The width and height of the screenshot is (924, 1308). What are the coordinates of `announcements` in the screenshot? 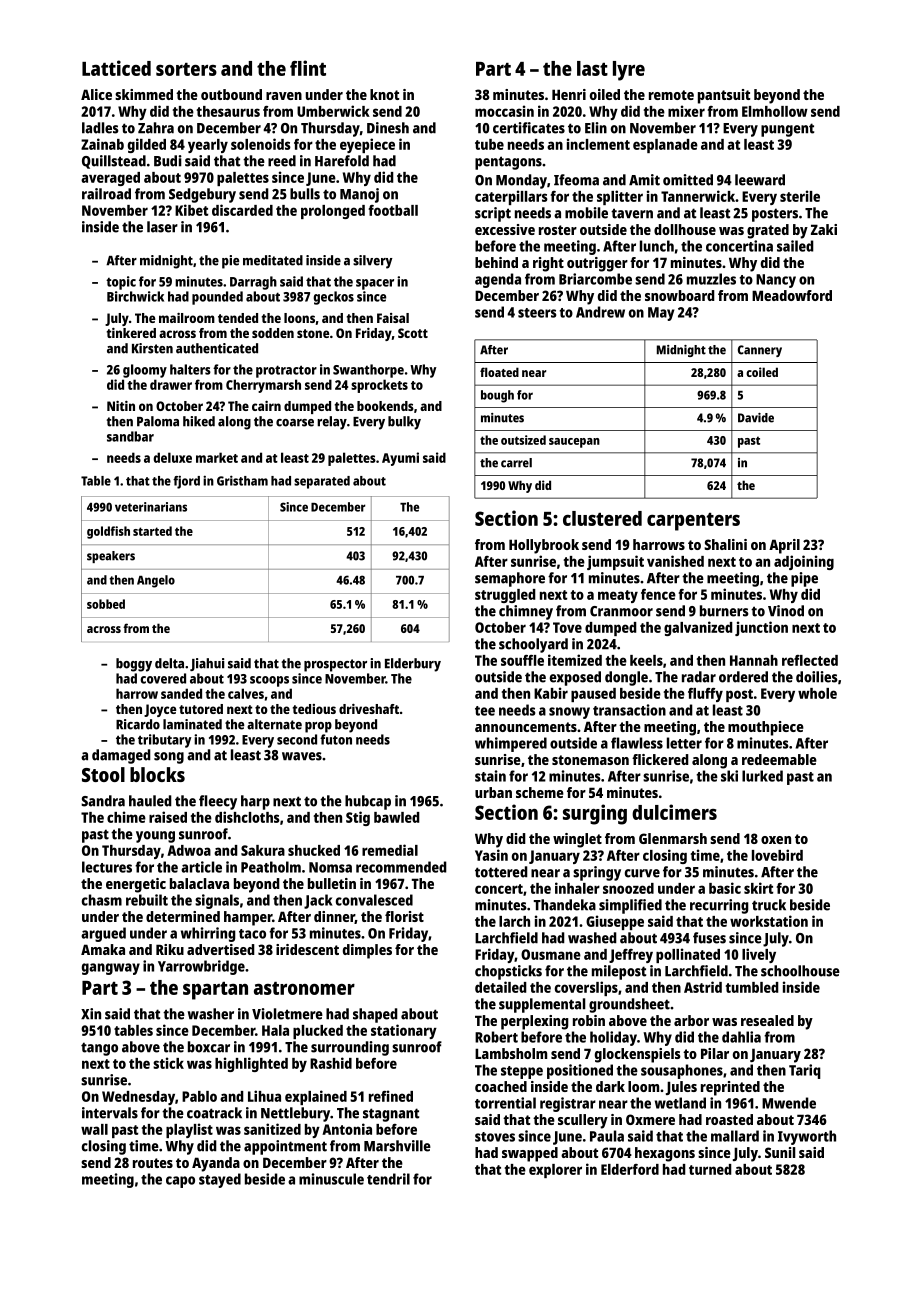 It's located at (526, 727).
